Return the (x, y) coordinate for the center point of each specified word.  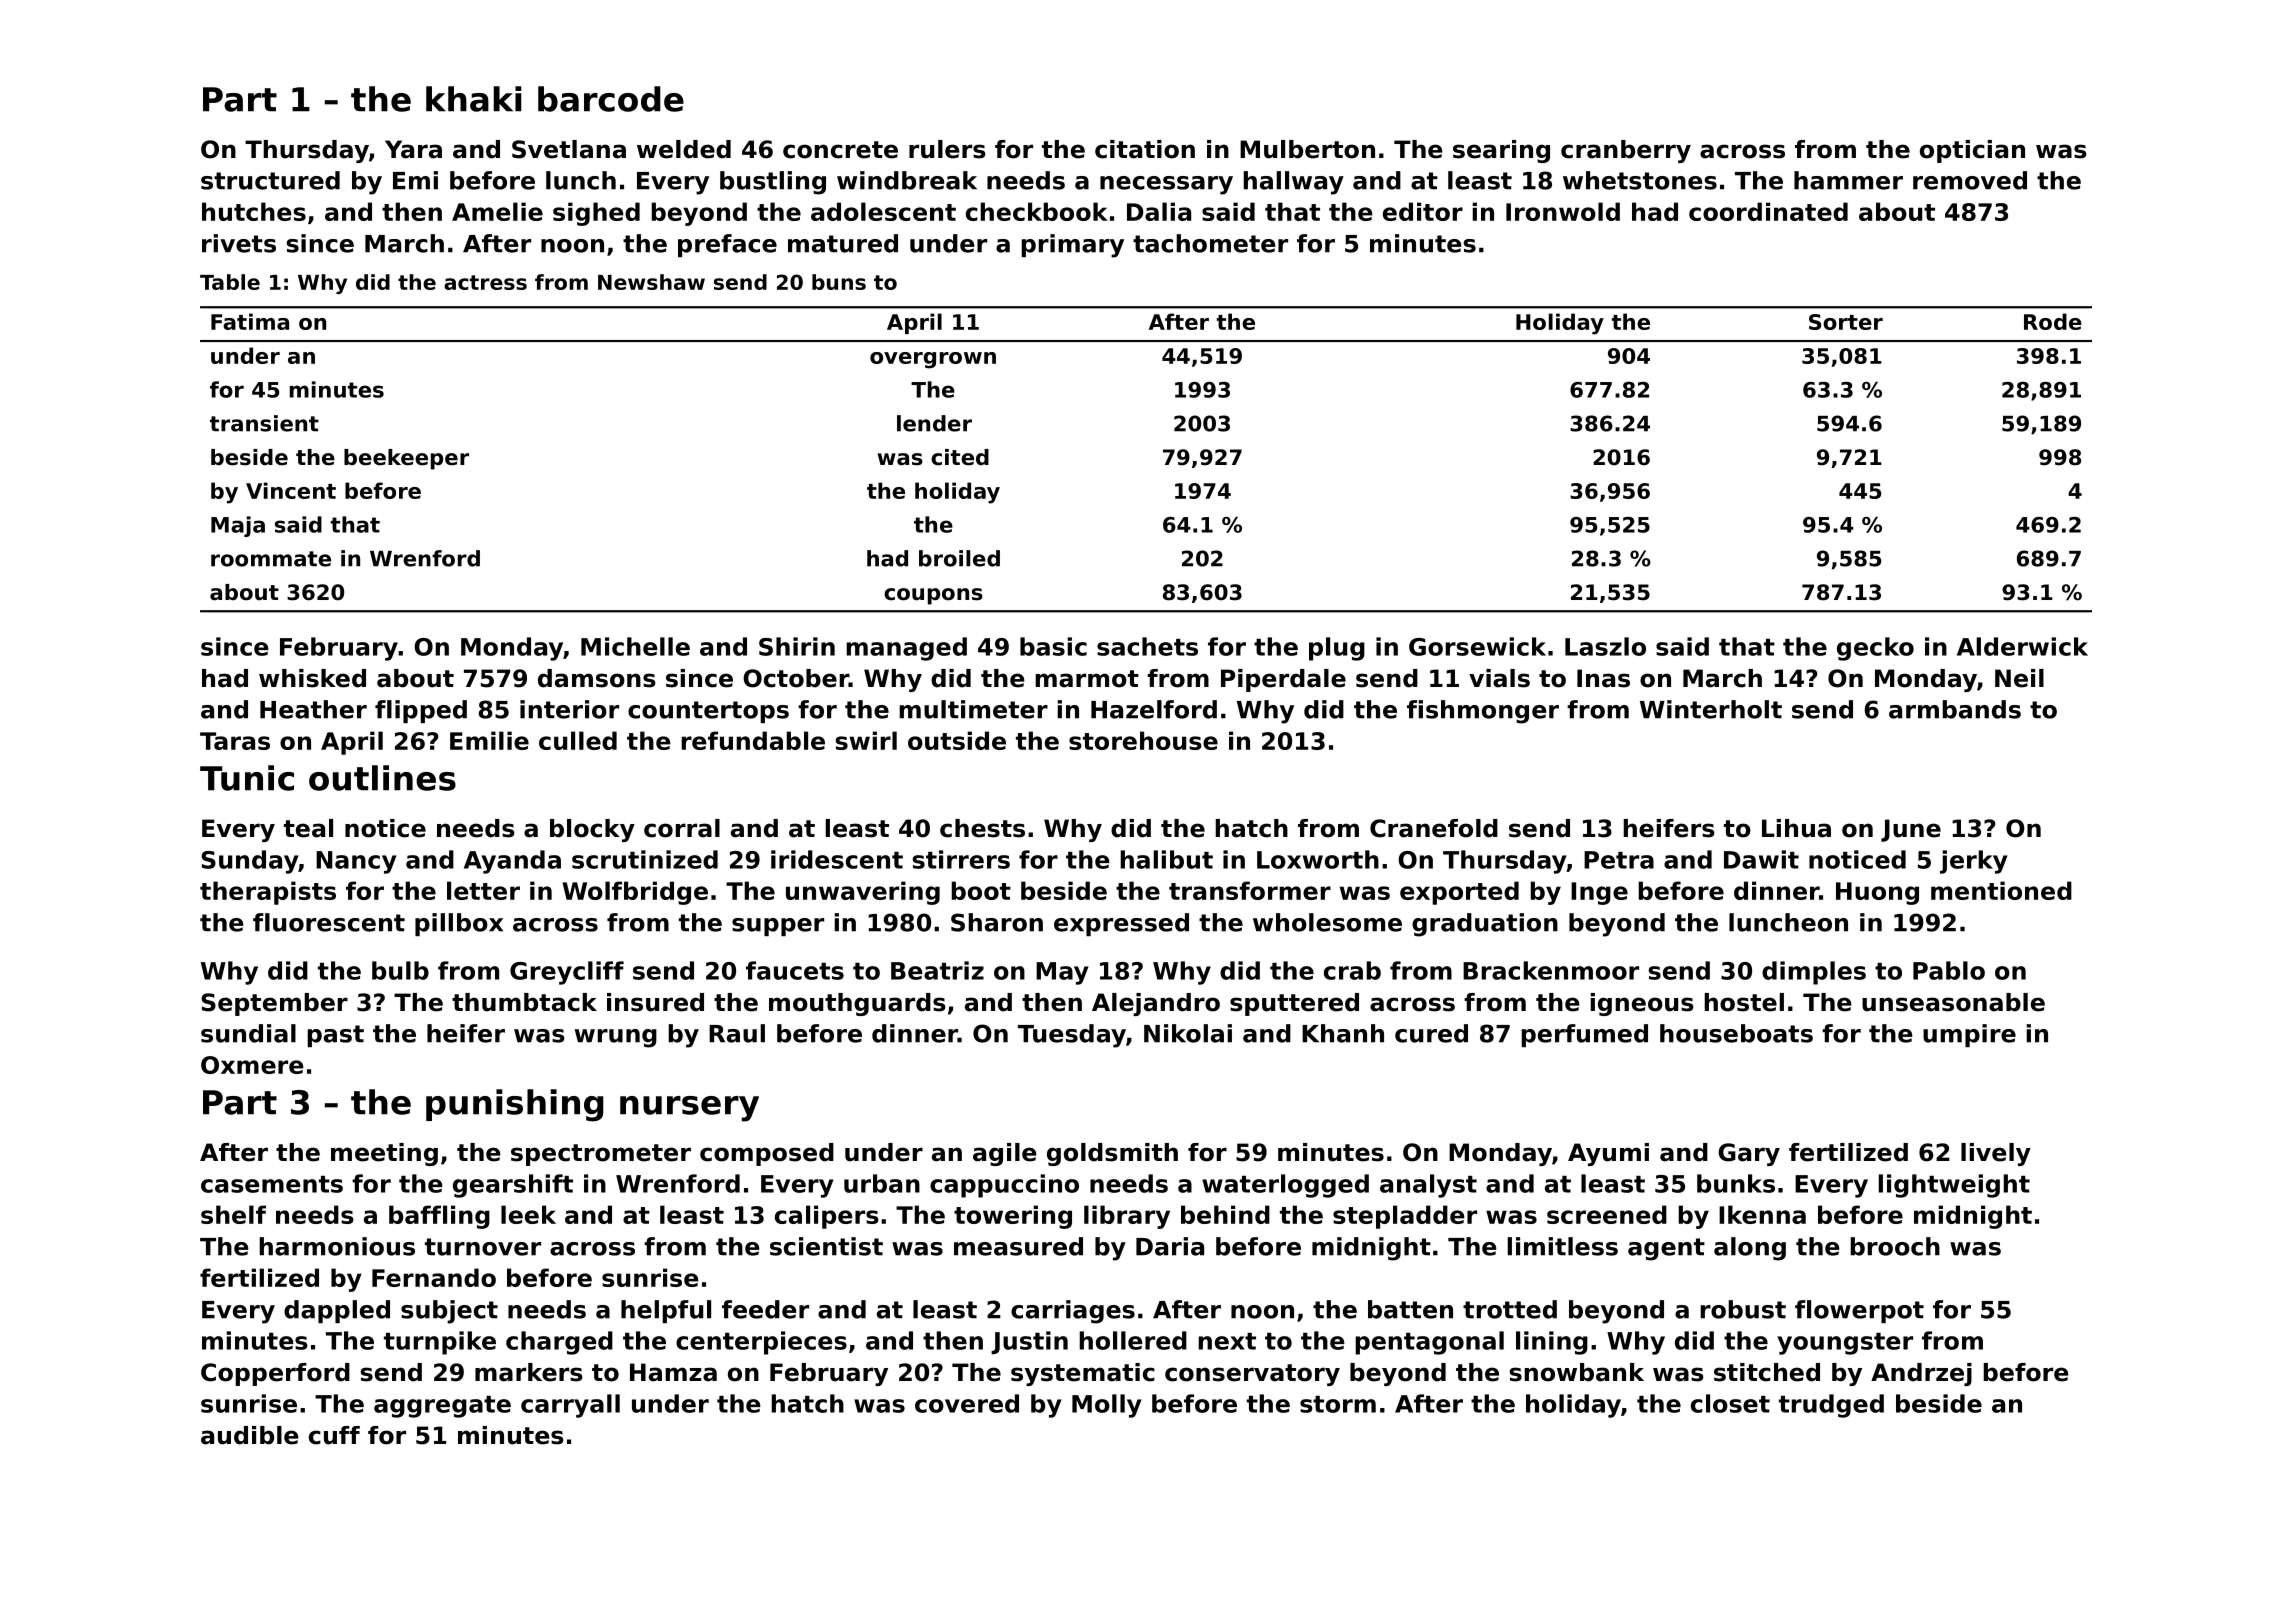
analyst (1428, 1186)
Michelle (635, 646)
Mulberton (1307, 149)
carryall (570, 1406)
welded (684, 149)
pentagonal (1429, 1343)
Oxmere (252, 1065)
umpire (1969, 1035)
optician (1972, 151)
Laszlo (1605, 646)
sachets (1147, 646)
